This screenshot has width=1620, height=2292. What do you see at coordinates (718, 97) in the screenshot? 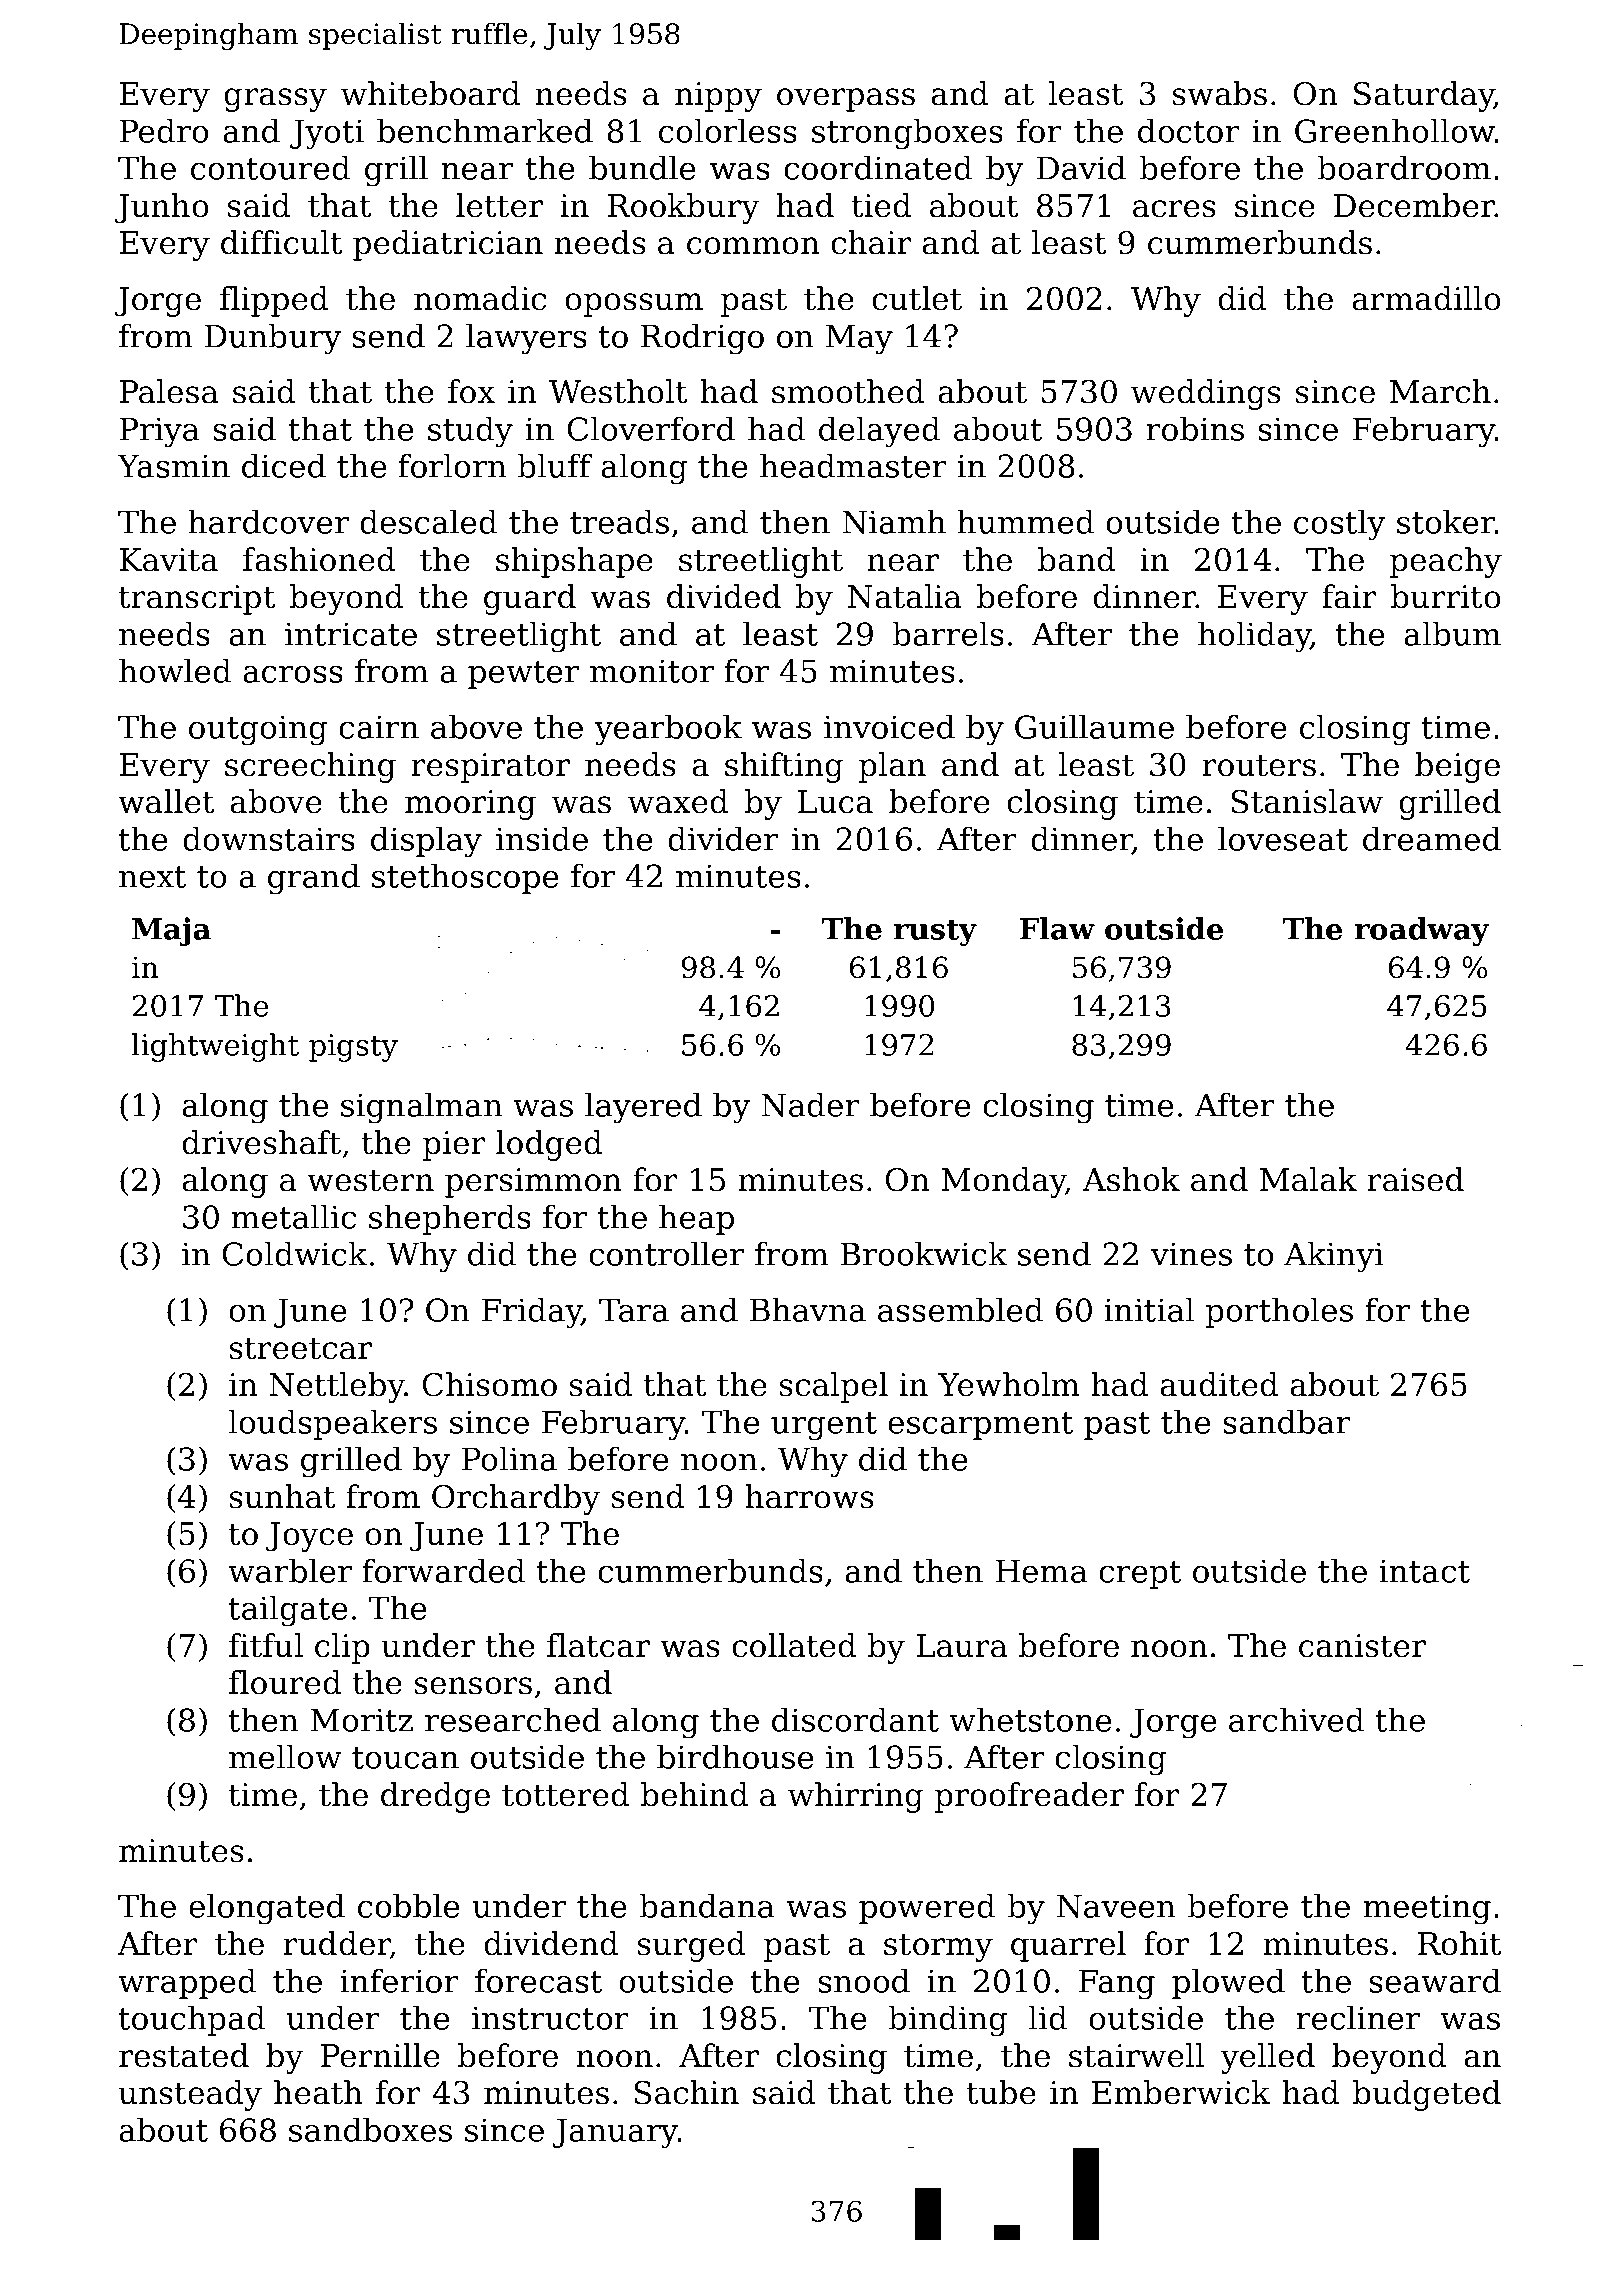
I see `nippy` at bounding box center [718, 97].
